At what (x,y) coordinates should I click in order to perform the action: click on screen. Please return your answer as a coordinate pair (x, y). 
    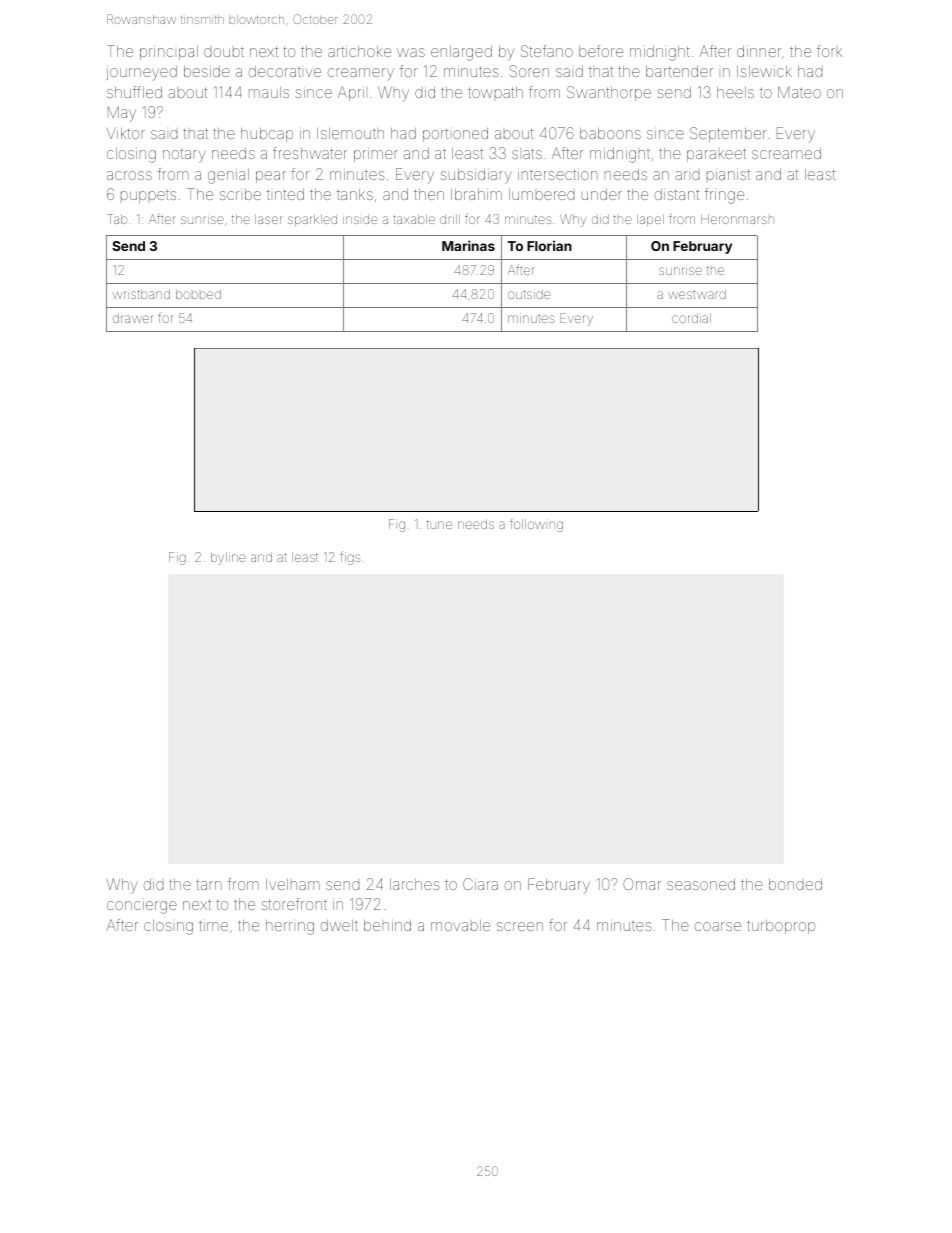
    Looking at the image, I should click on (520, 926).
